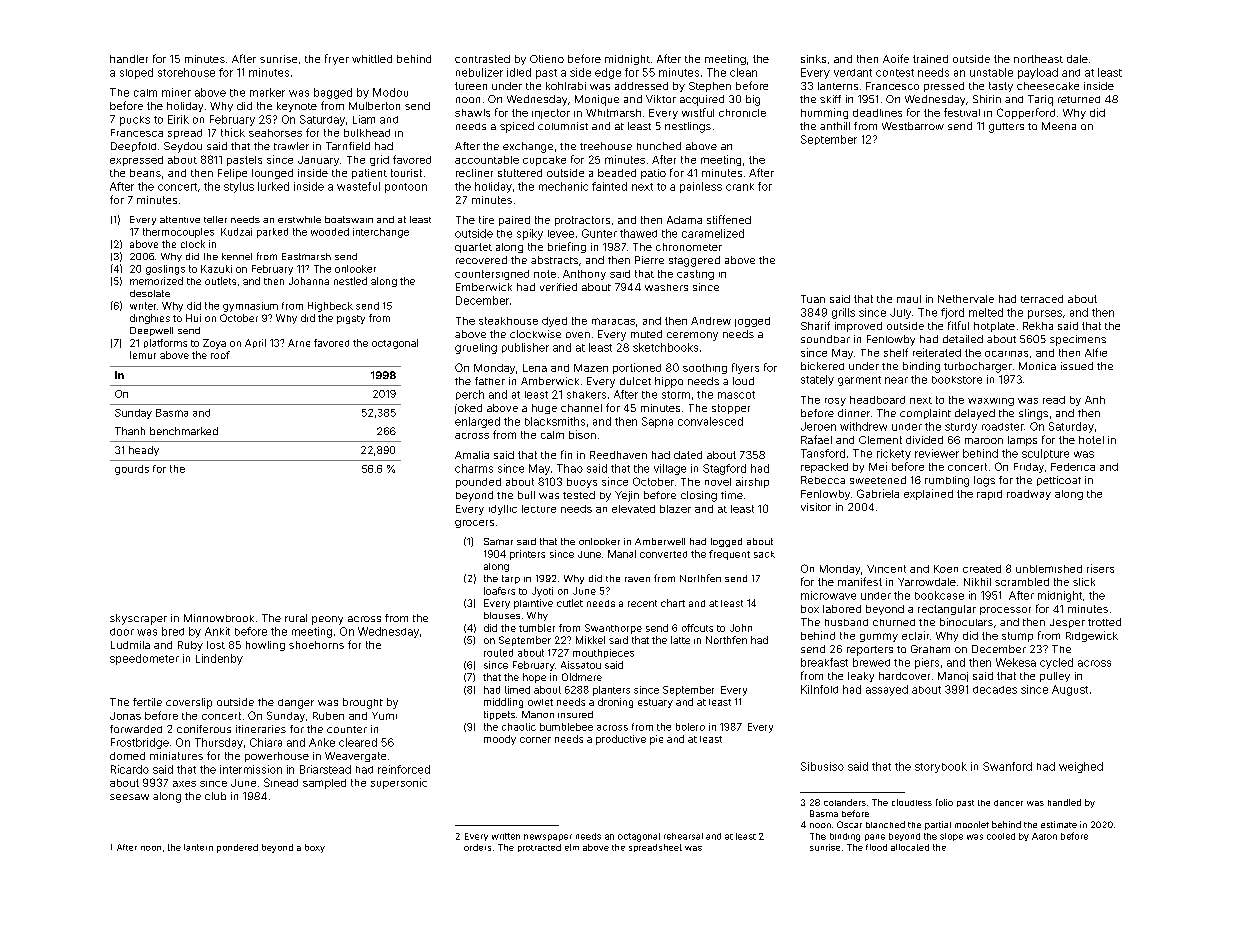  I want to click on grocers, so click(474, 524).
